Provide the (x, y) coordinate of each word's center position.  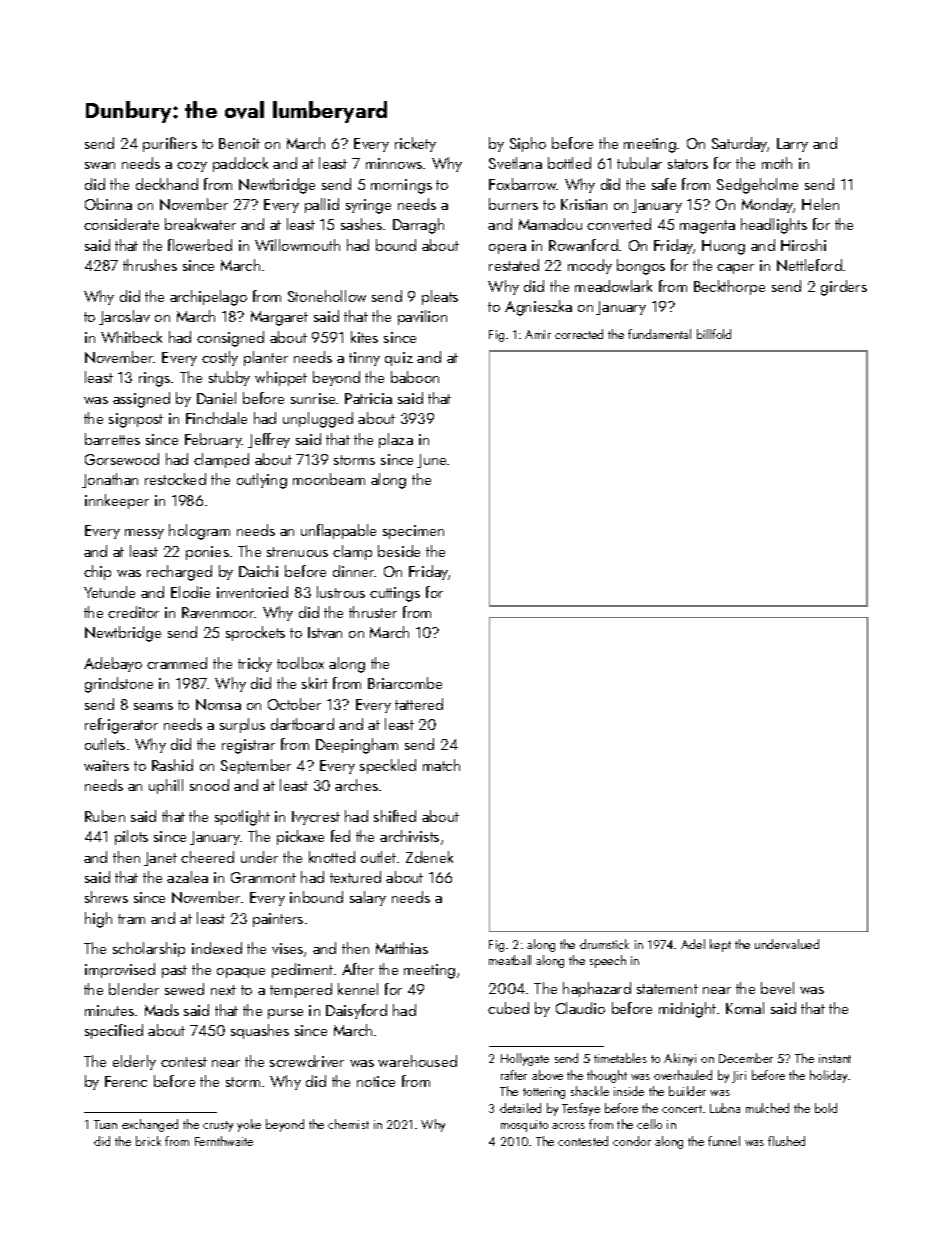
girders (844, 288)
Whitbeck (131, 337)
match (441, 765)
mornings (401, 186)
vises (287, 948)
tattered (419, 704)
